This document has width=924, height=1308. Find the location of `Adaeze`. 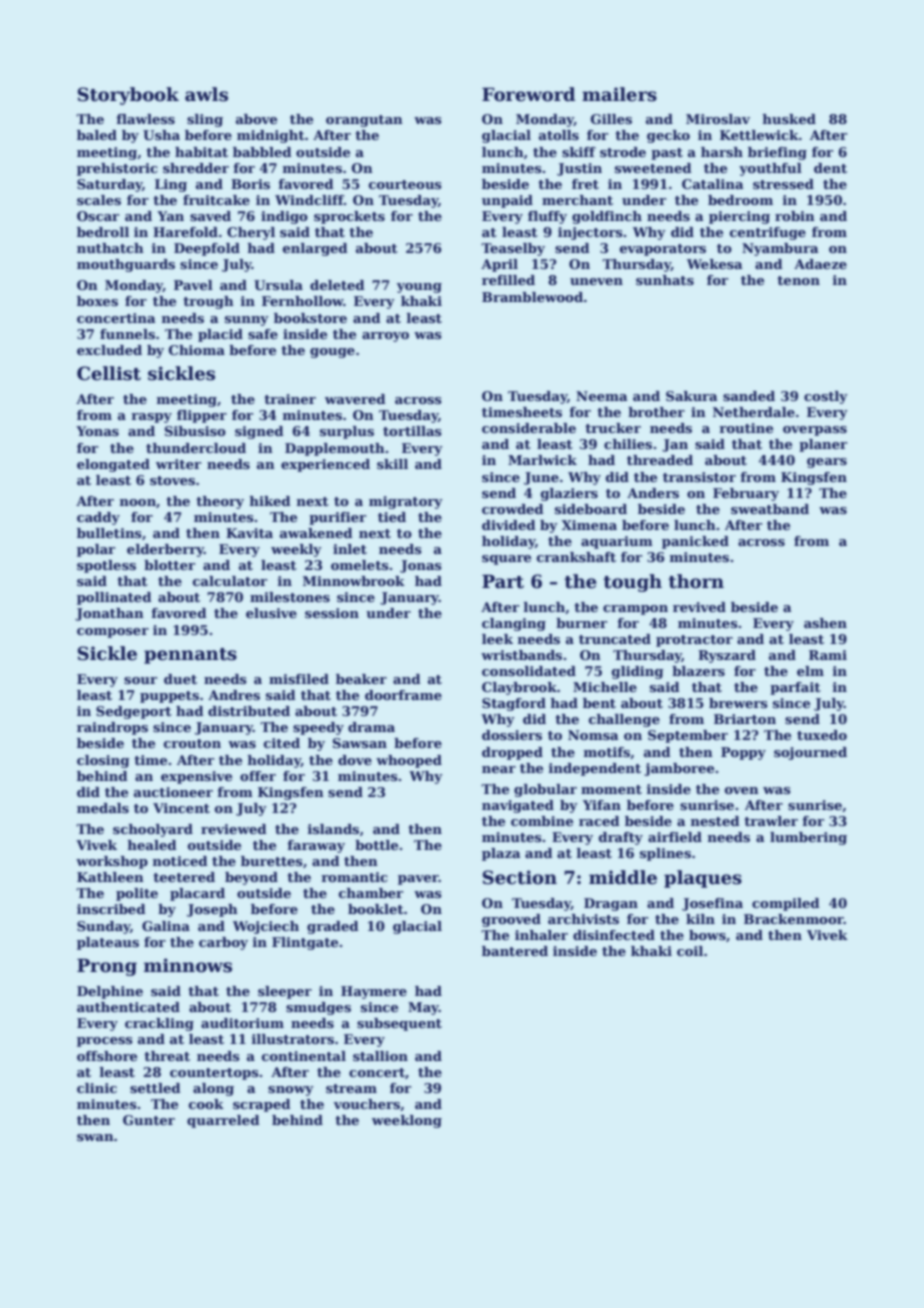

Adaeze is located at coordinates (820, 264).
